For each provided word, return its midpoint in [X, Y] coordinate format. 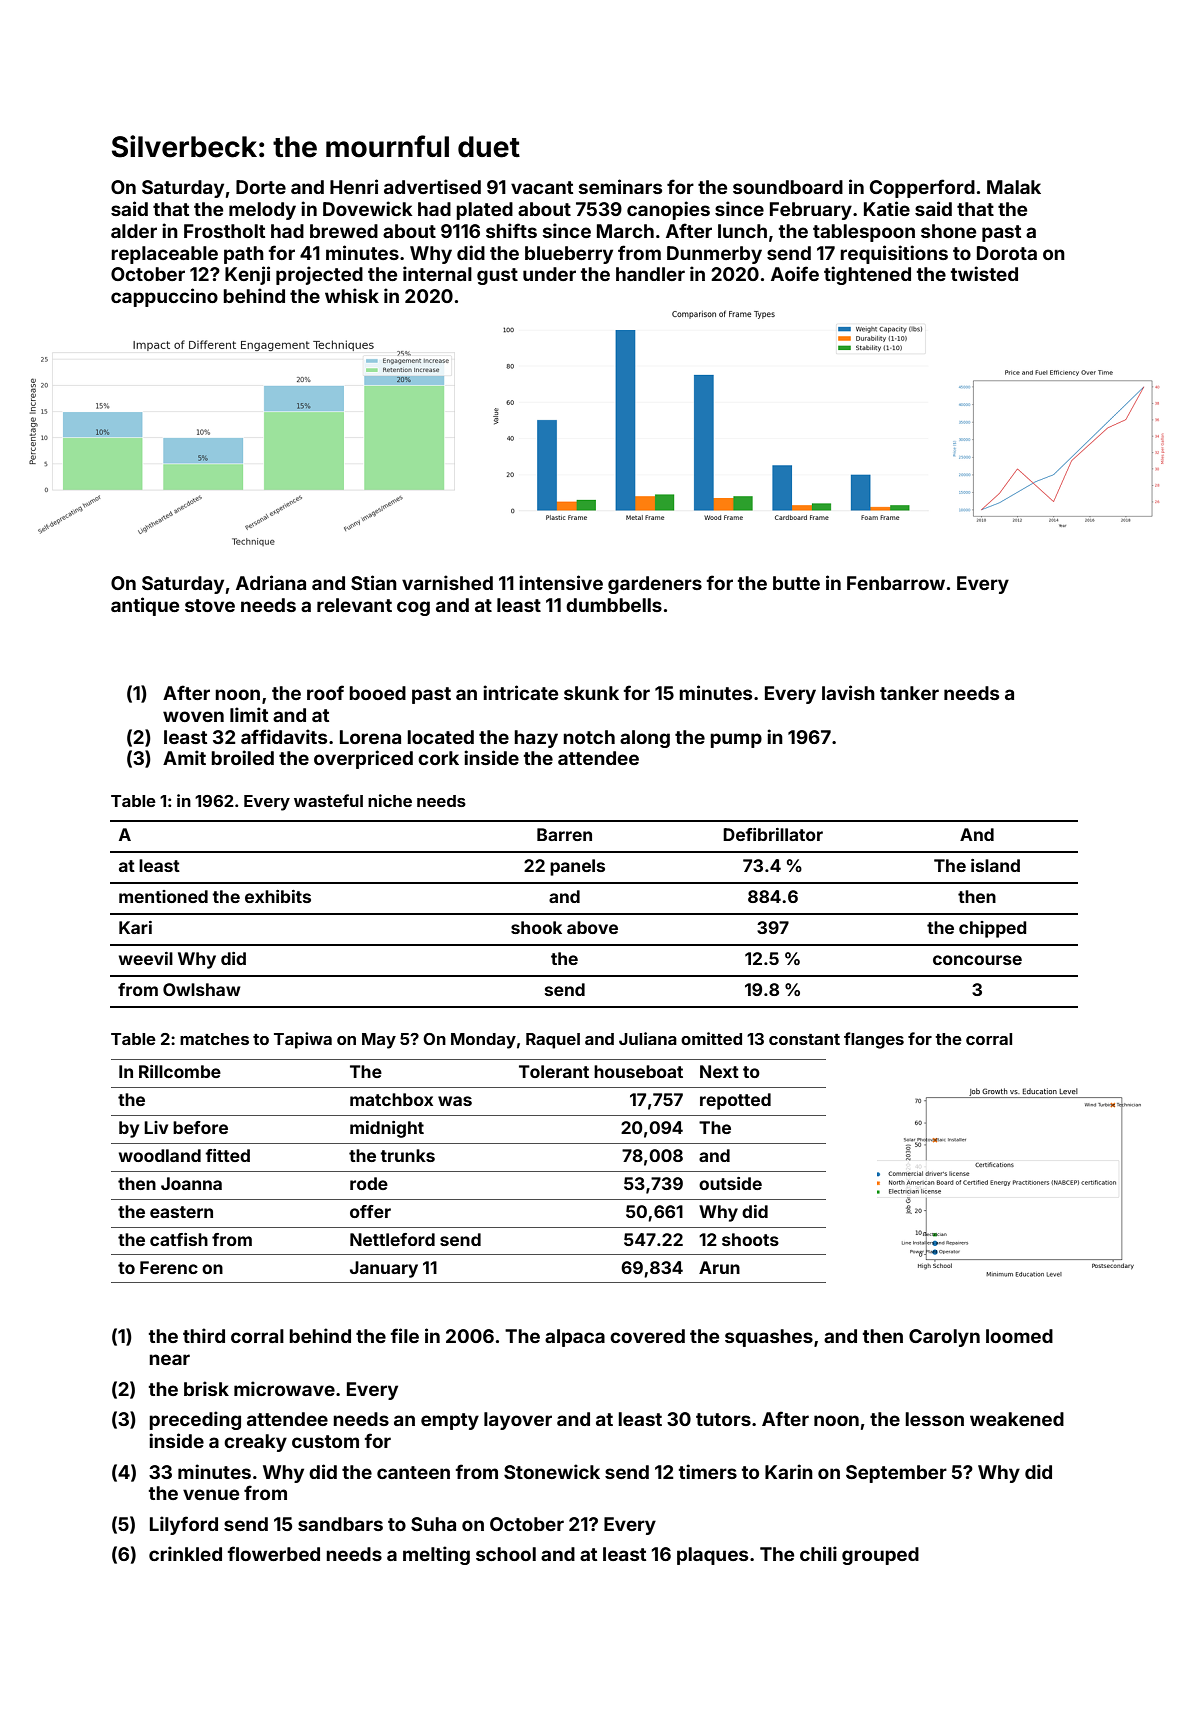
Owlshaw [202, 989]
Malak [1014, 187]
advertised [432, 186]
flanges [874, 1040]
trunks [407, 1155]
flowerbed [274, 1553]
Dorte [261, 187]
